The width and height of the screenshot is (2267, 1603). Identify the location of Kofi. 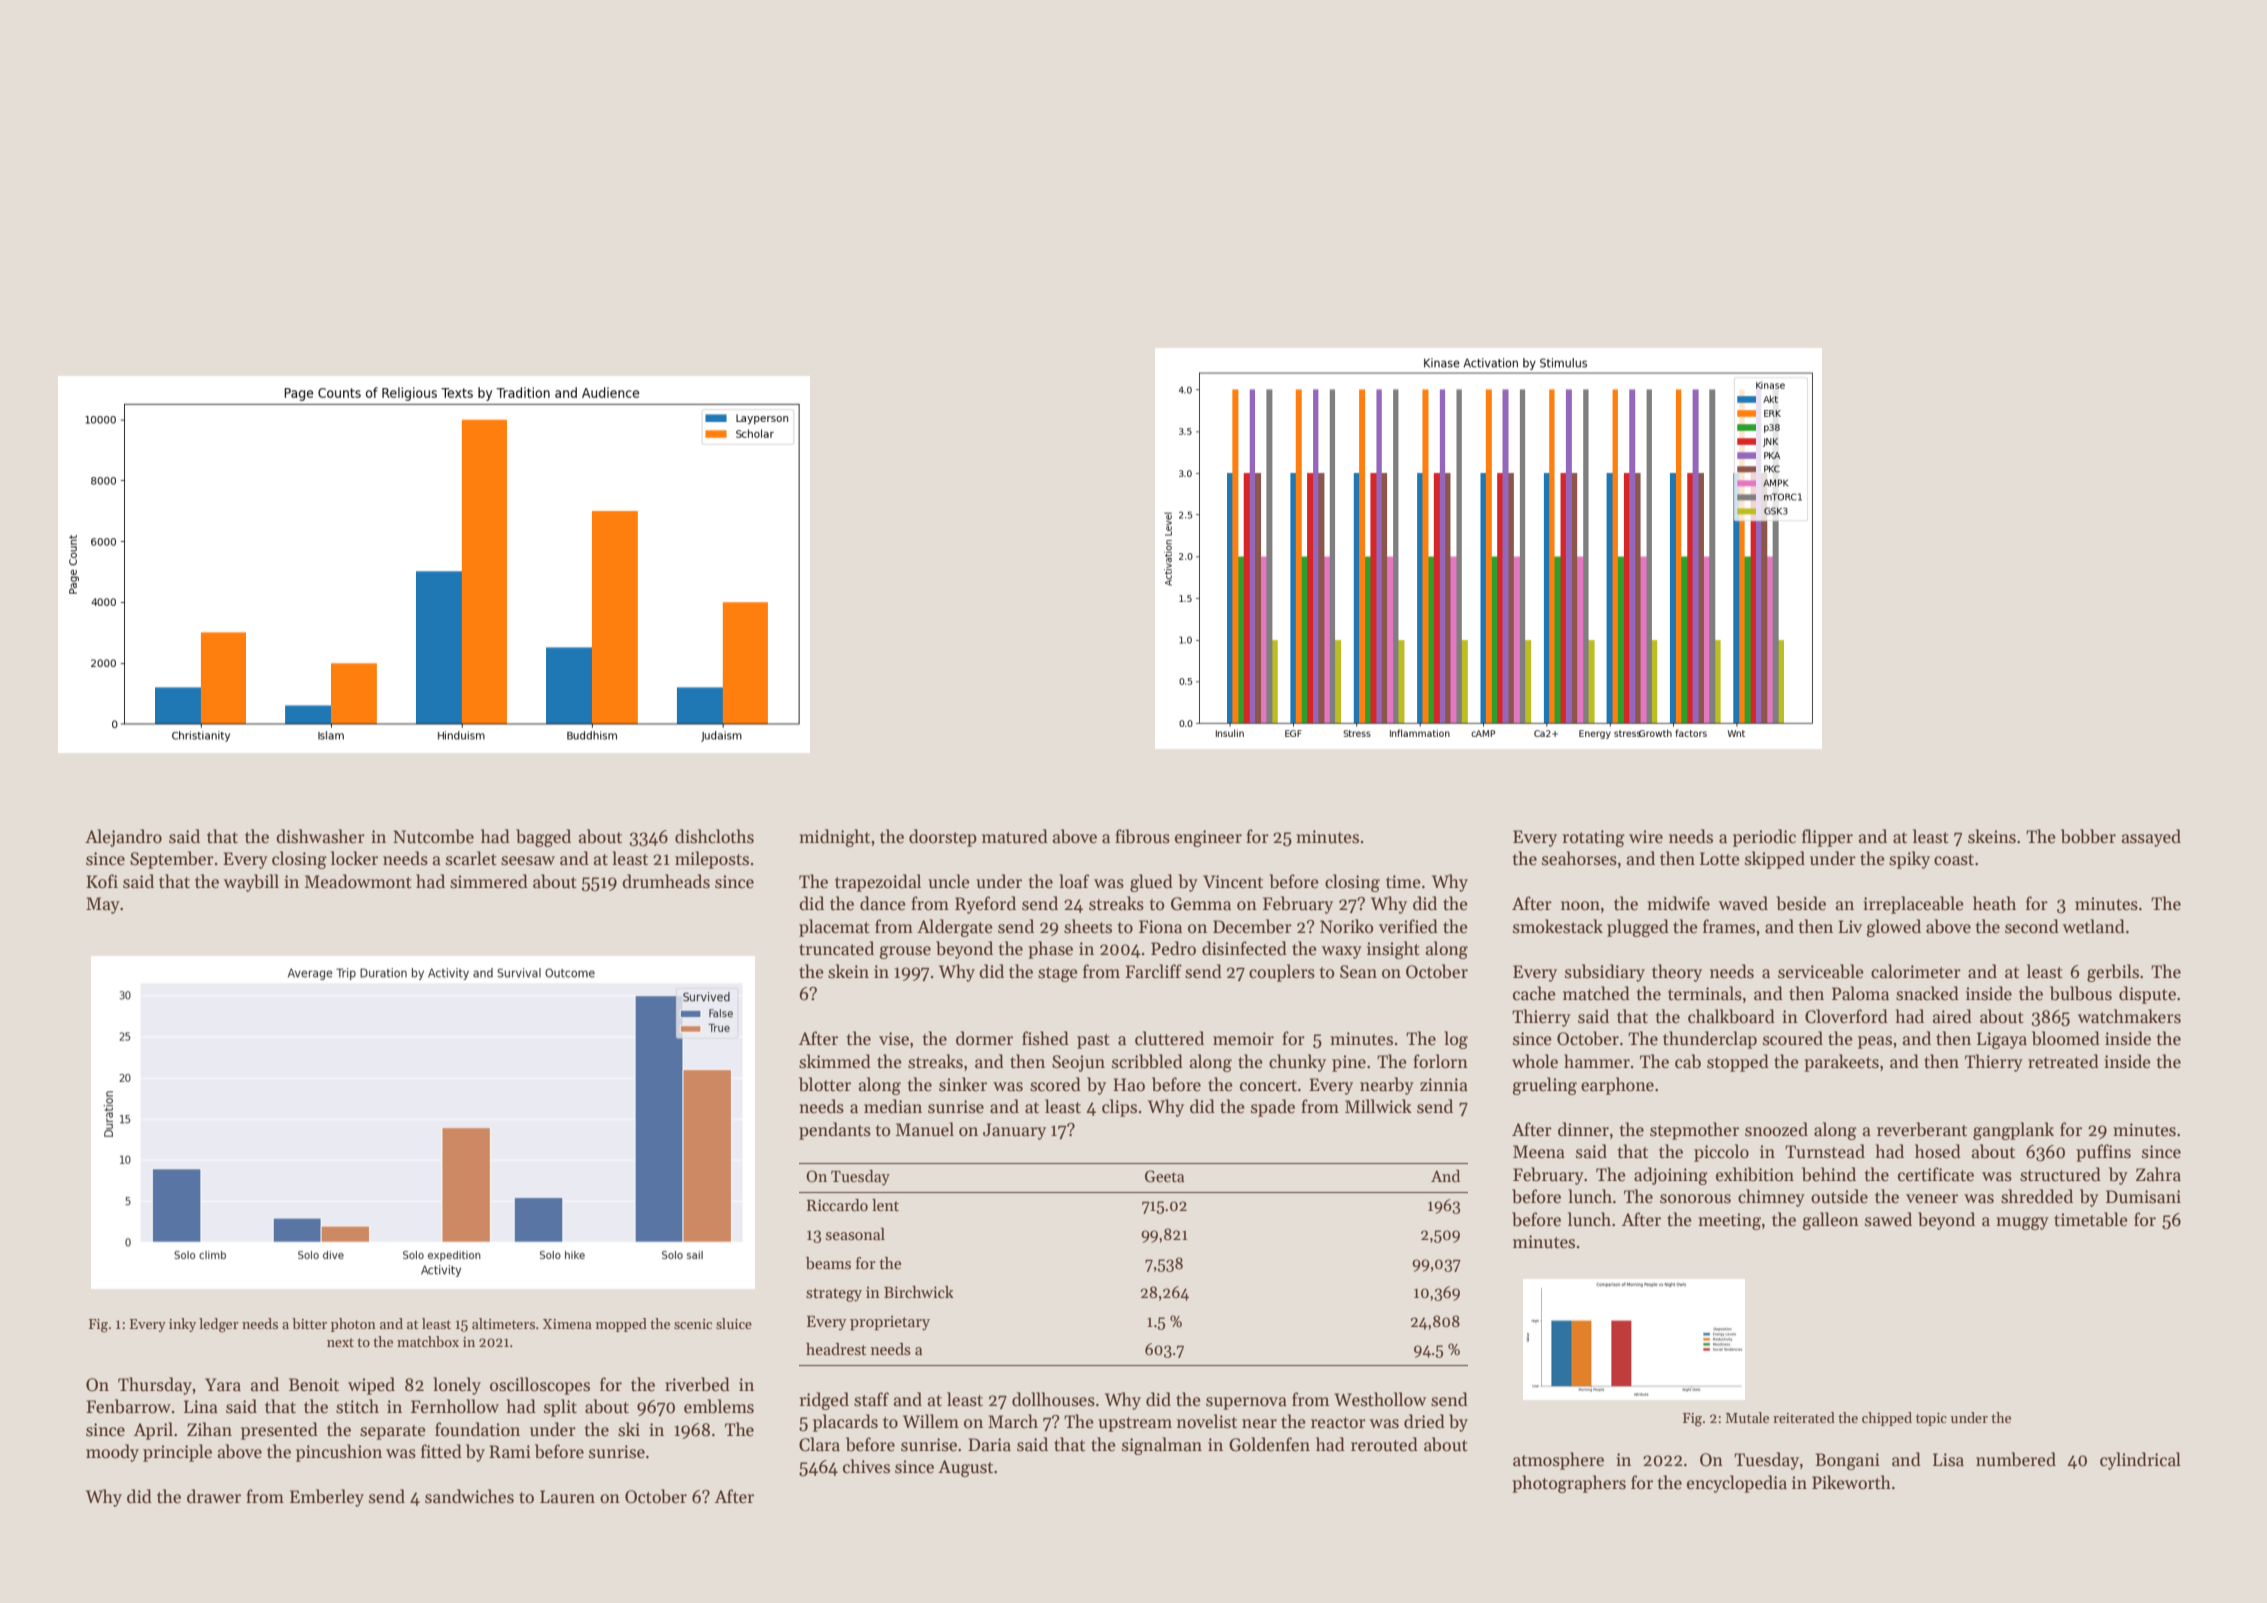
(102, 881).
